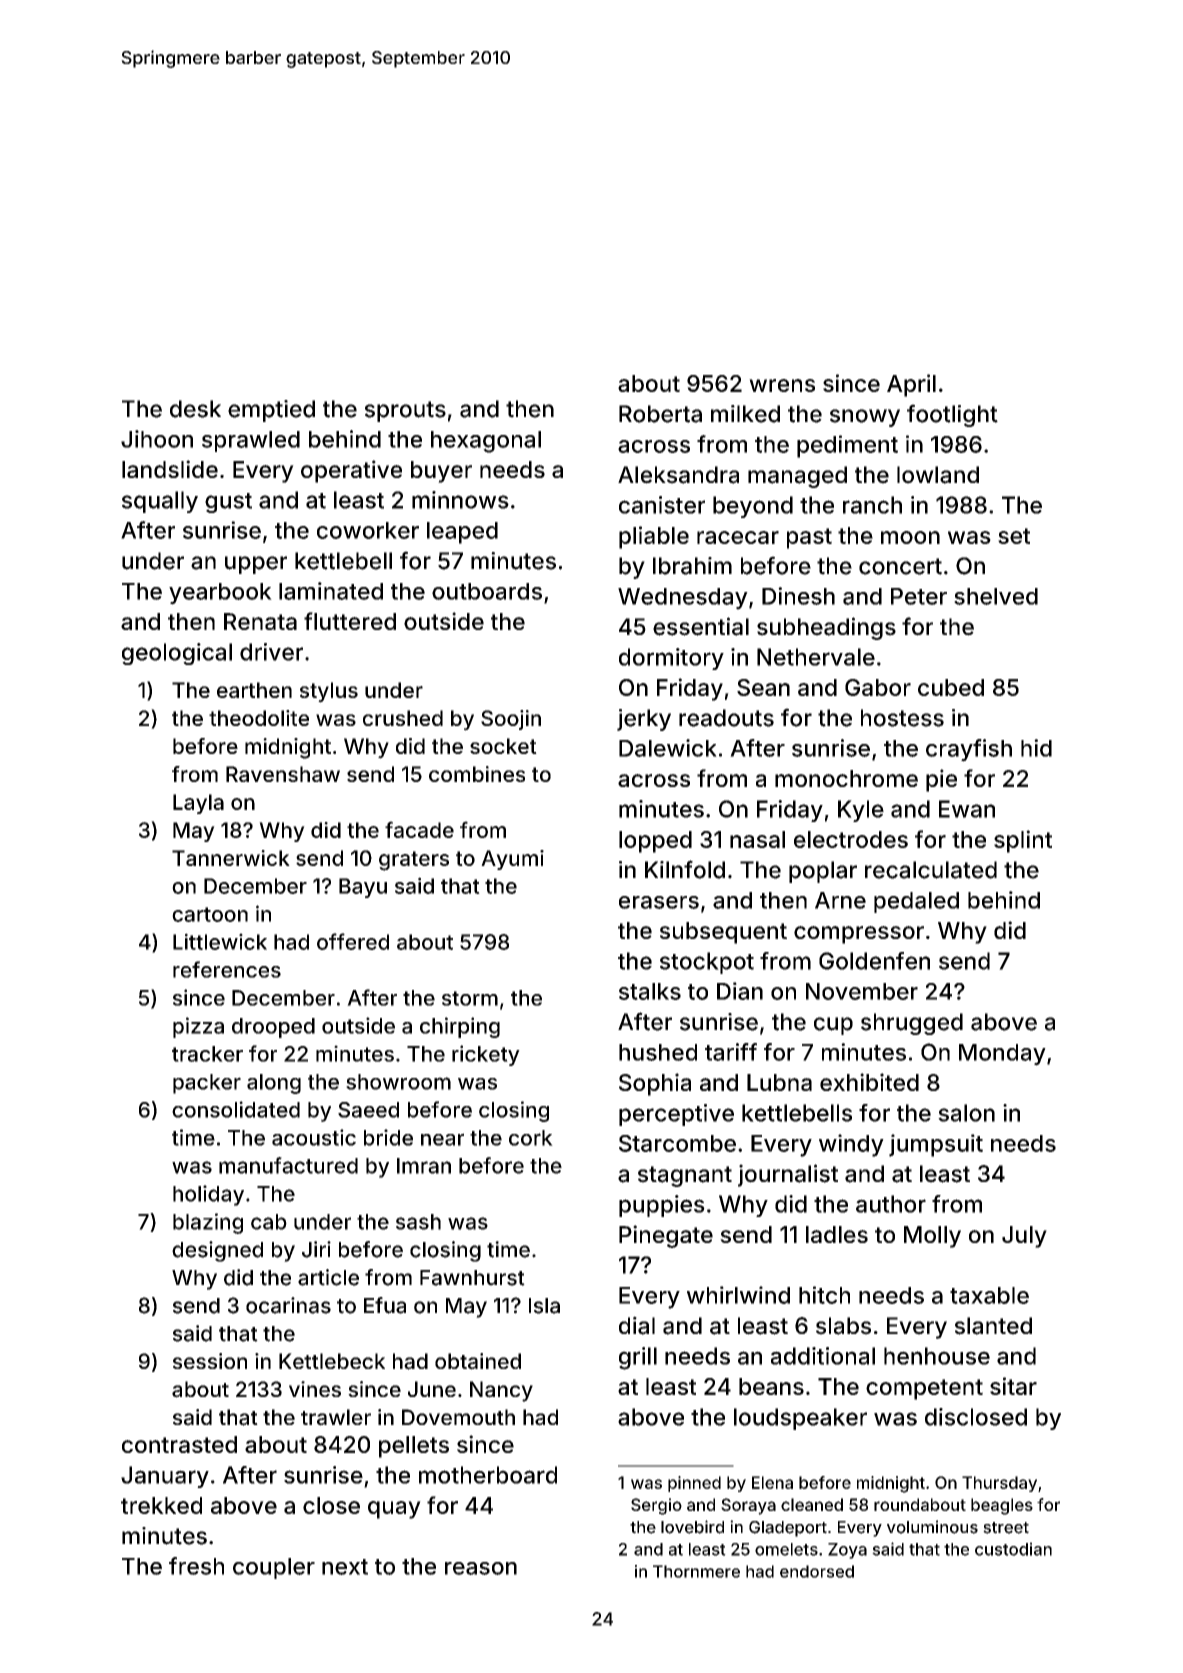 This screenshot has height=1673, width=1183. What do you see at coordinates (419, 829) in the screenshot?
I see `facade` at bounding box center [419, 829].
